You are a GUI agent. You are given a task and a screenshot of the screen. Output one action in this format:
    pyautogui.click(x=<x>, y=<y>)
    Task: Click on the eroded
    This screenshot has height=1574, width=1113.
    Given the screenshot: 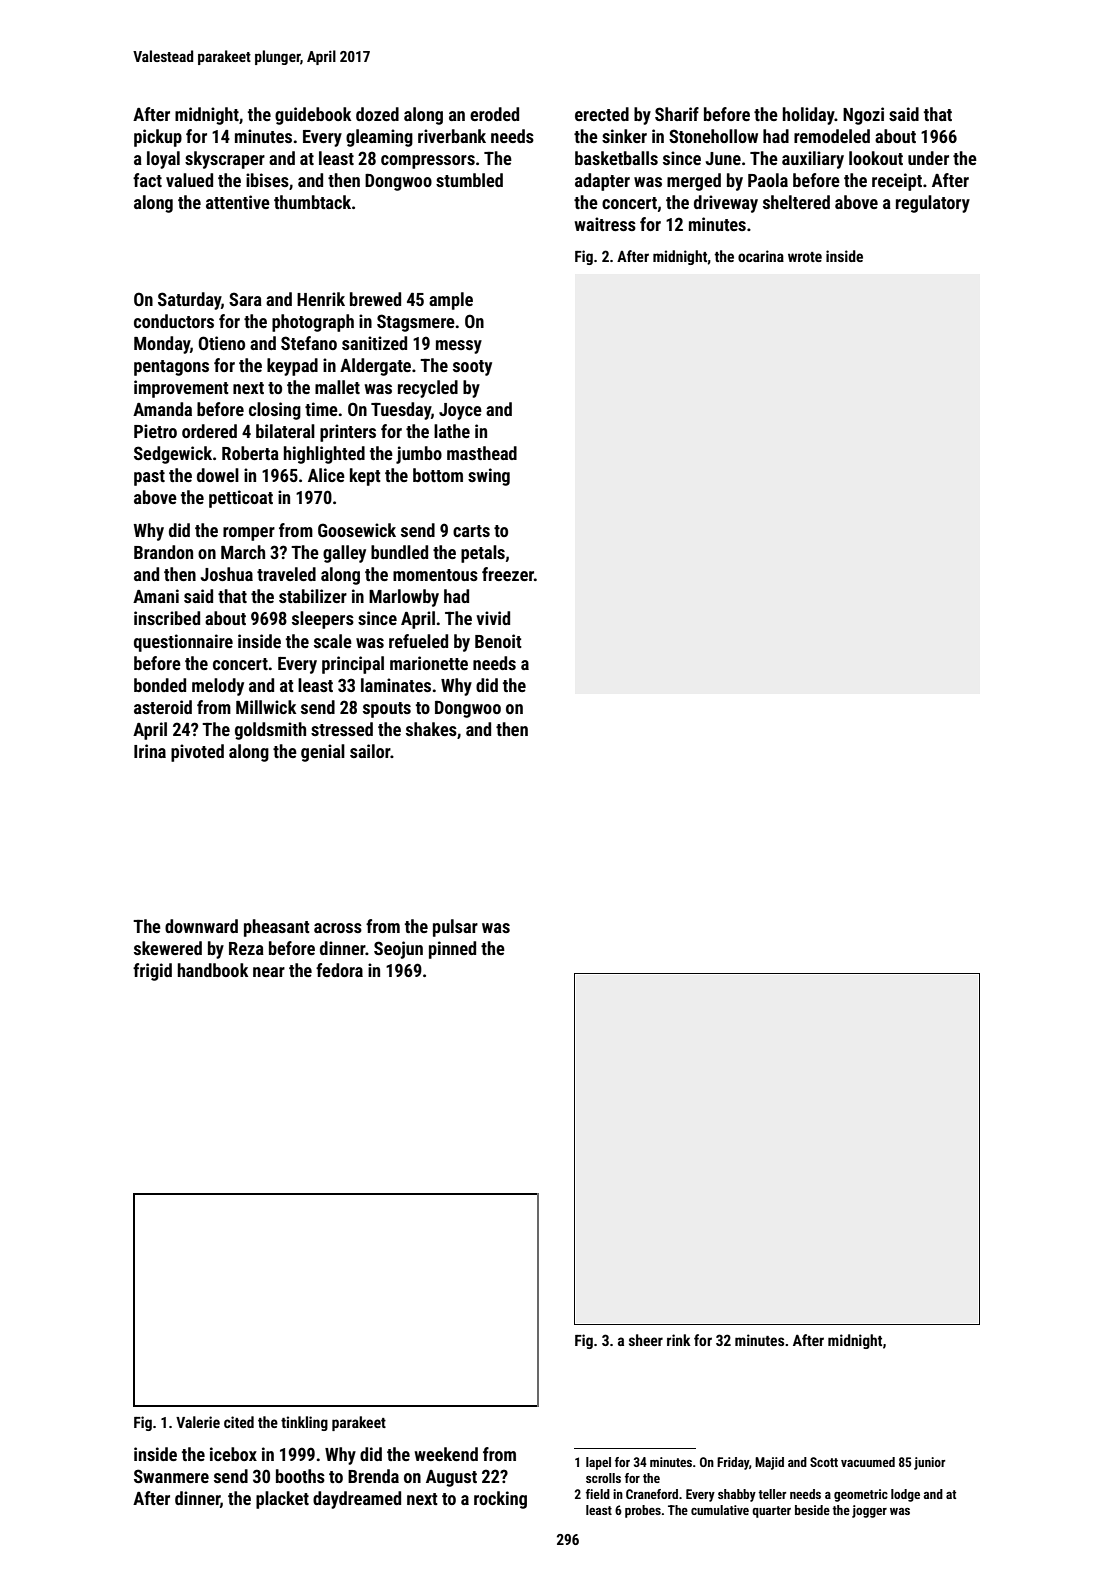 What is the action you would take?
    pyautogui.click(x=494, y=114)
